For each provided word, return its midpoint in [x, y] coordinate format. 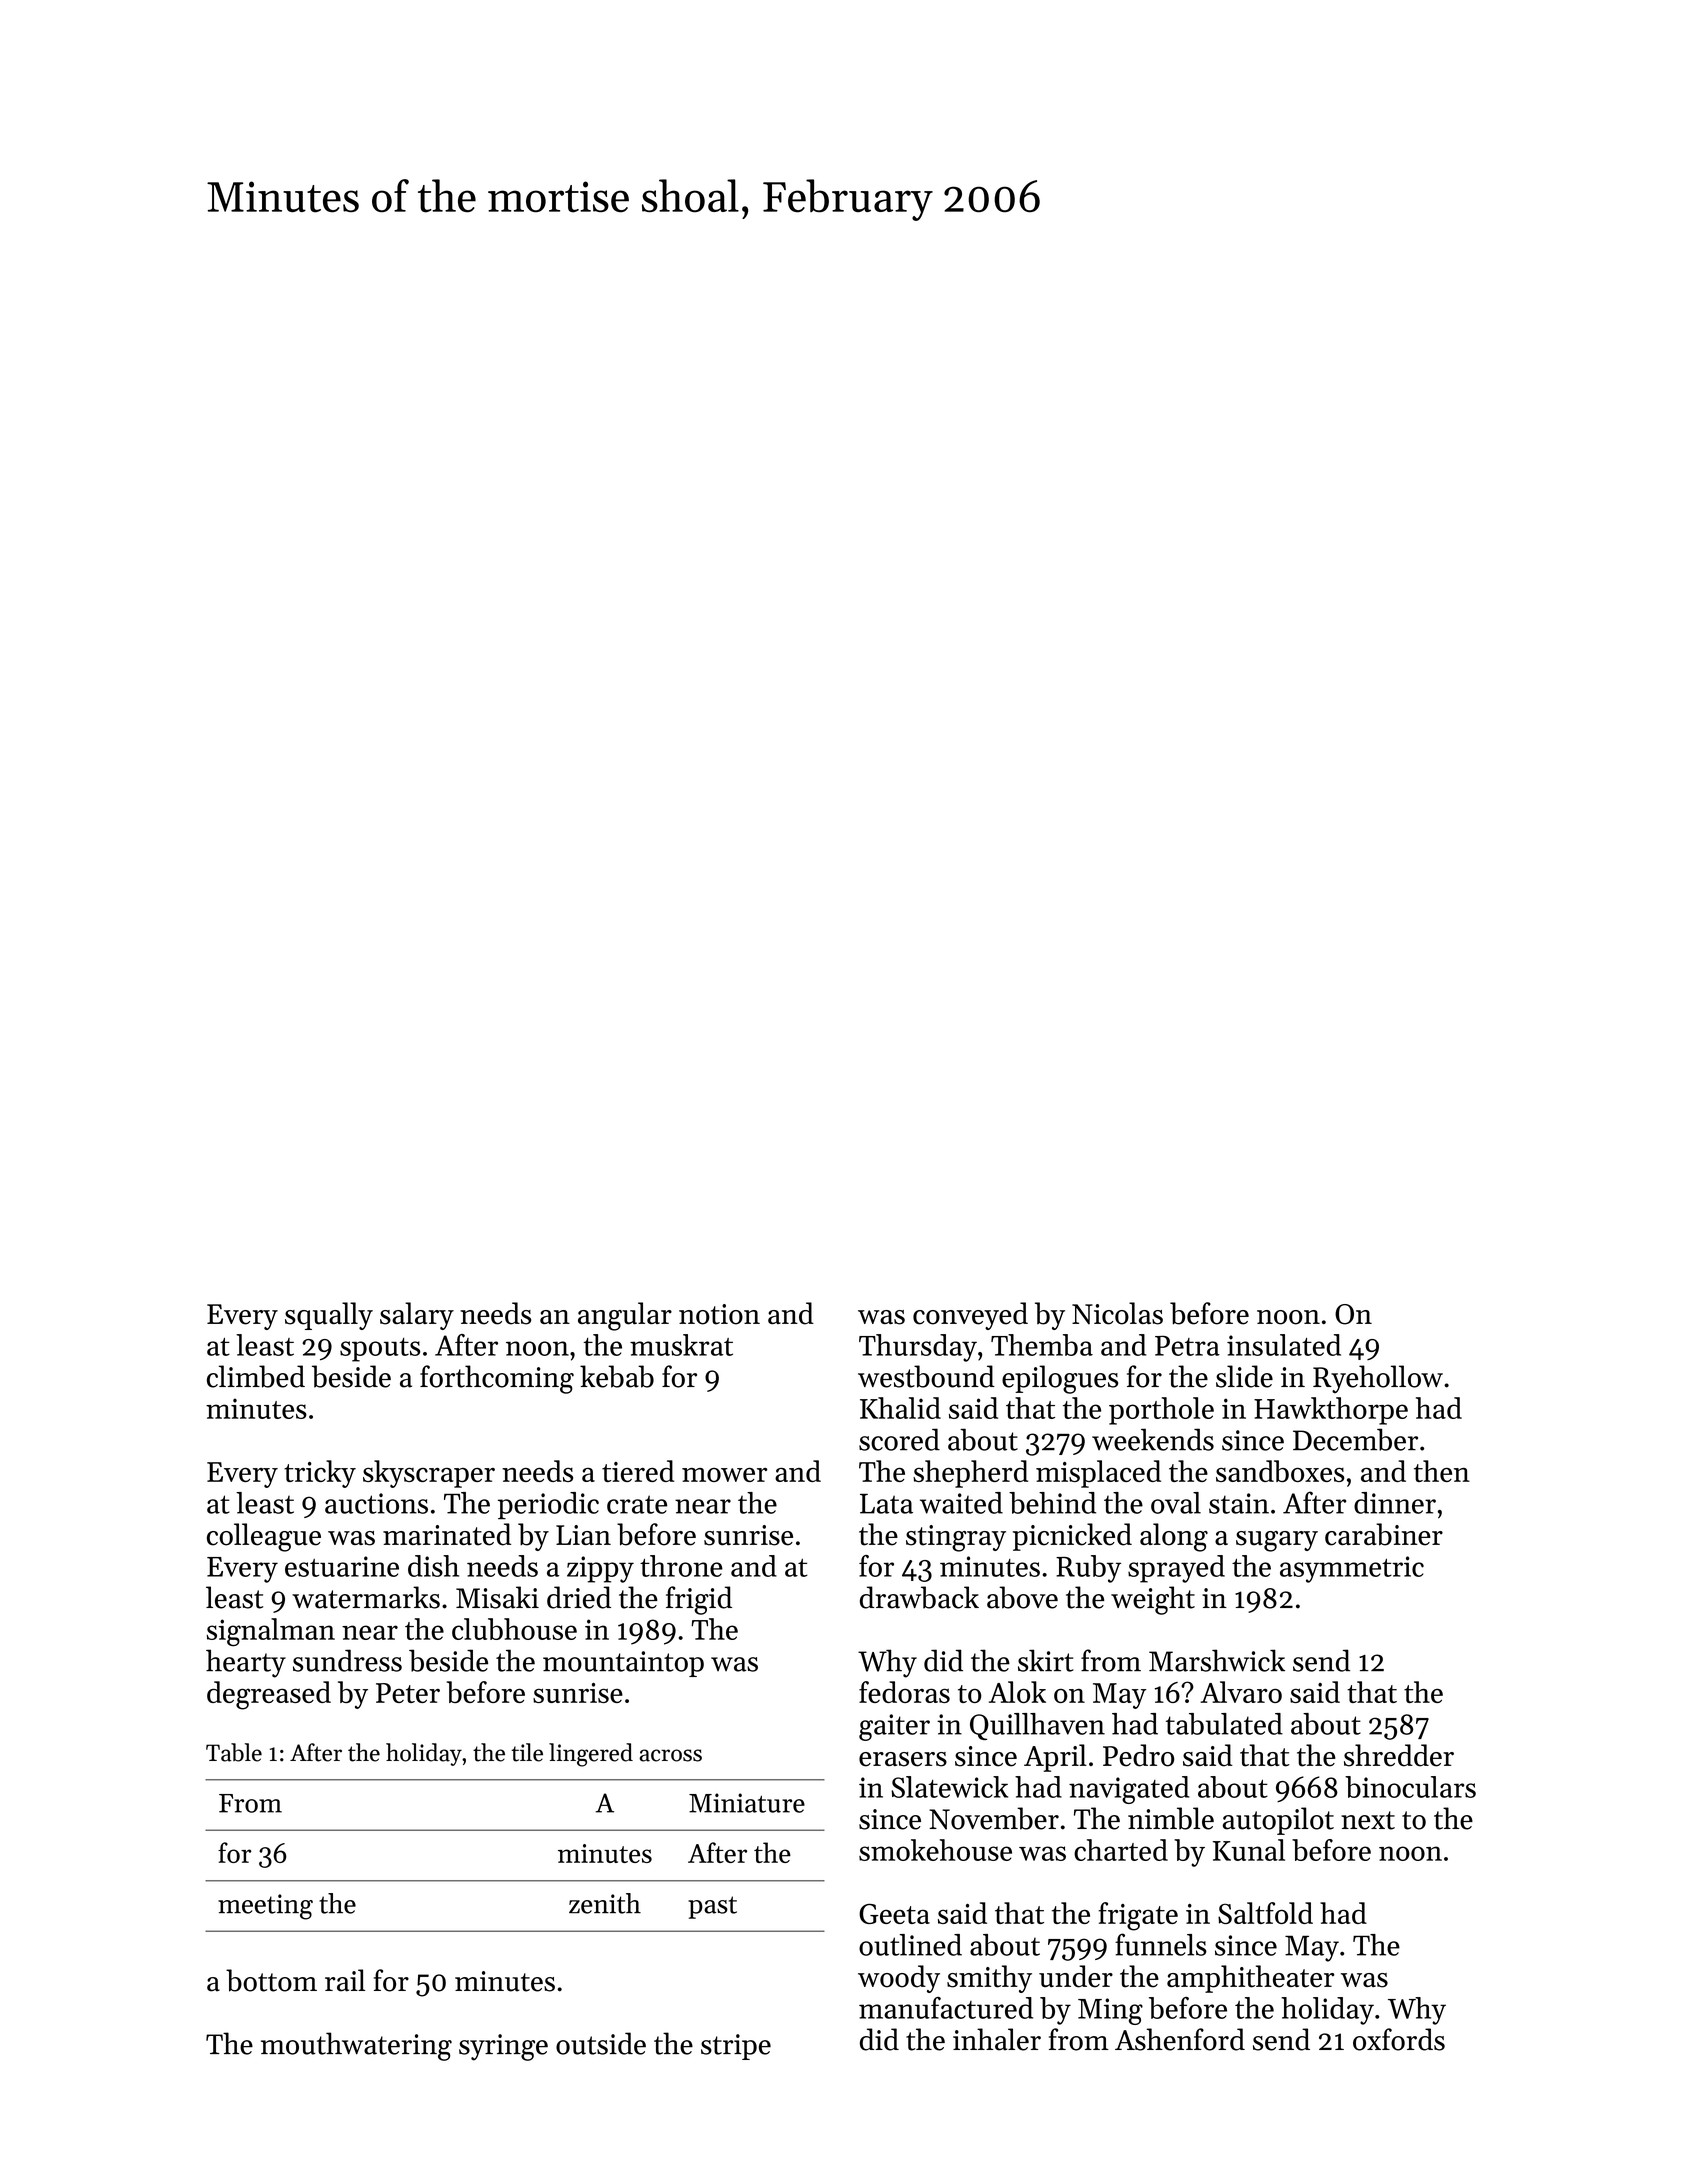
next [1368, 1820]
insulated [1284, 1345]
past [712, 1907]
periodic [548, 1506]
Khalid [900, 1408]
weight [1153, 1600]
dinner [1395, 1503]
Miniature [747, 1803]
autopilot [1278, 1821]
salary [417, 1316]
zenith [605, 1903]
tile [527, 1752]
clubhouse [514, 1629]
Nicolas [1117, 1313]
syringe [503, 2047]
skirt [1046, 1660]
